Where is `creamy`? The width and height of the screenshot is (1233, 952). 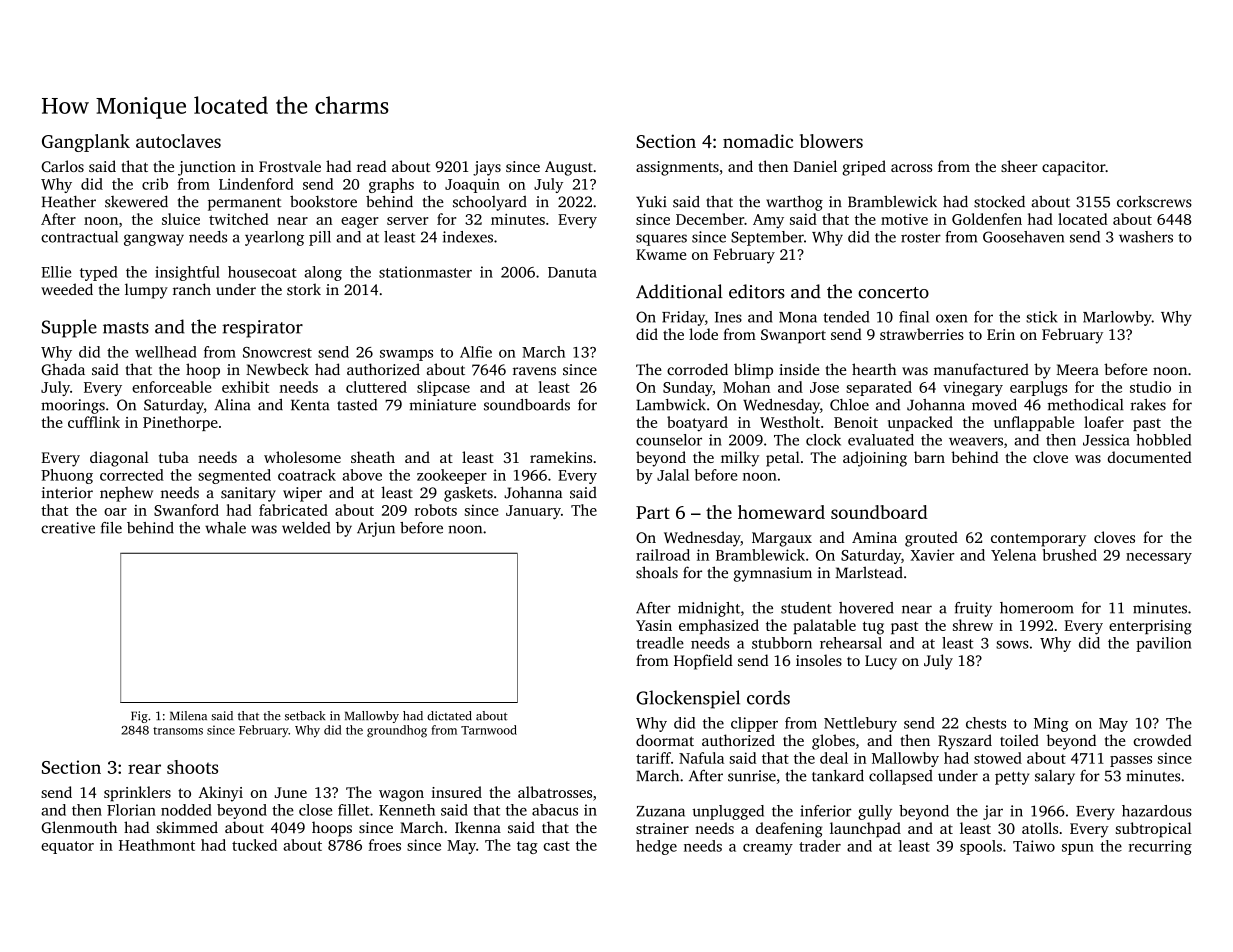 creamy is located at coordinates (768, 849).
